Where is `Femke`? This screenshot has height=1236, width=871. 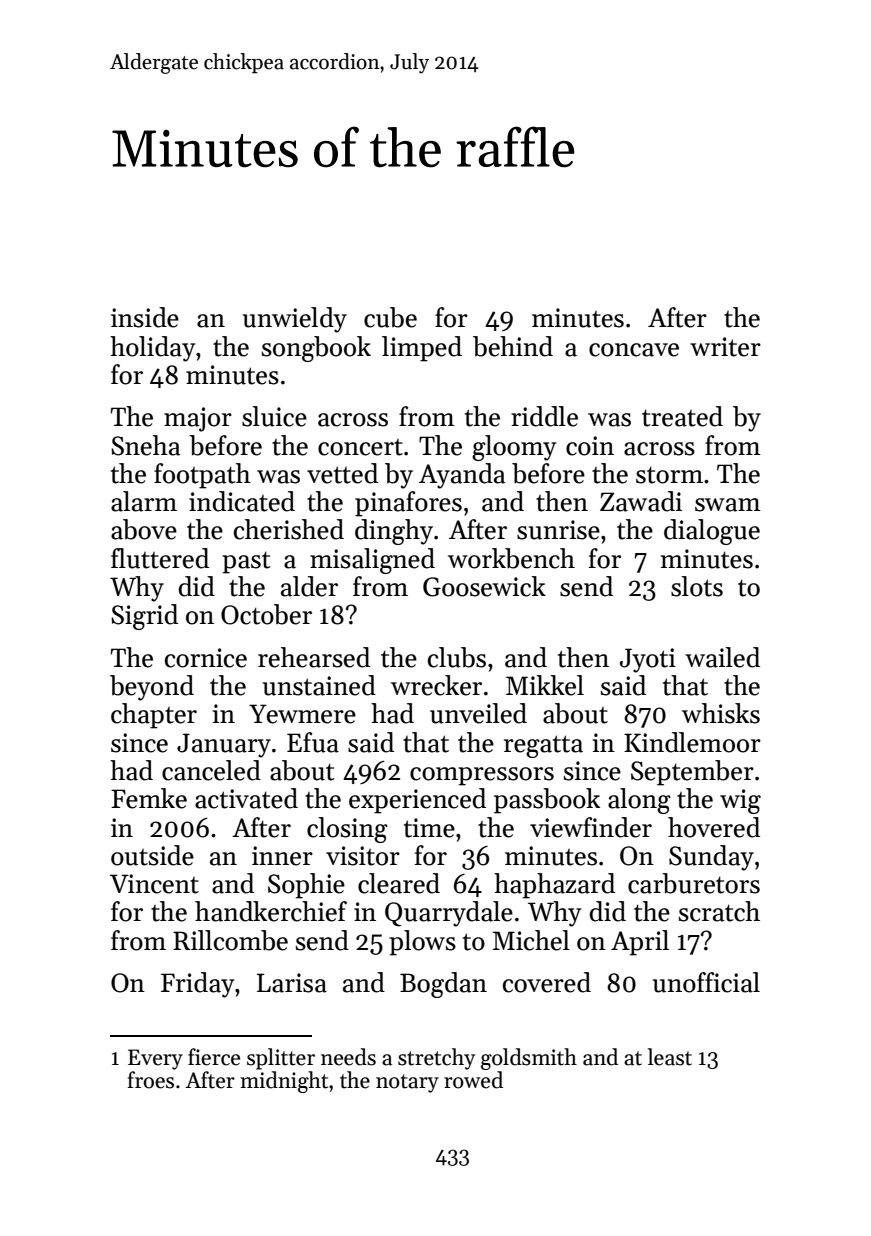
Femke is located at coordinates (149, 798).
